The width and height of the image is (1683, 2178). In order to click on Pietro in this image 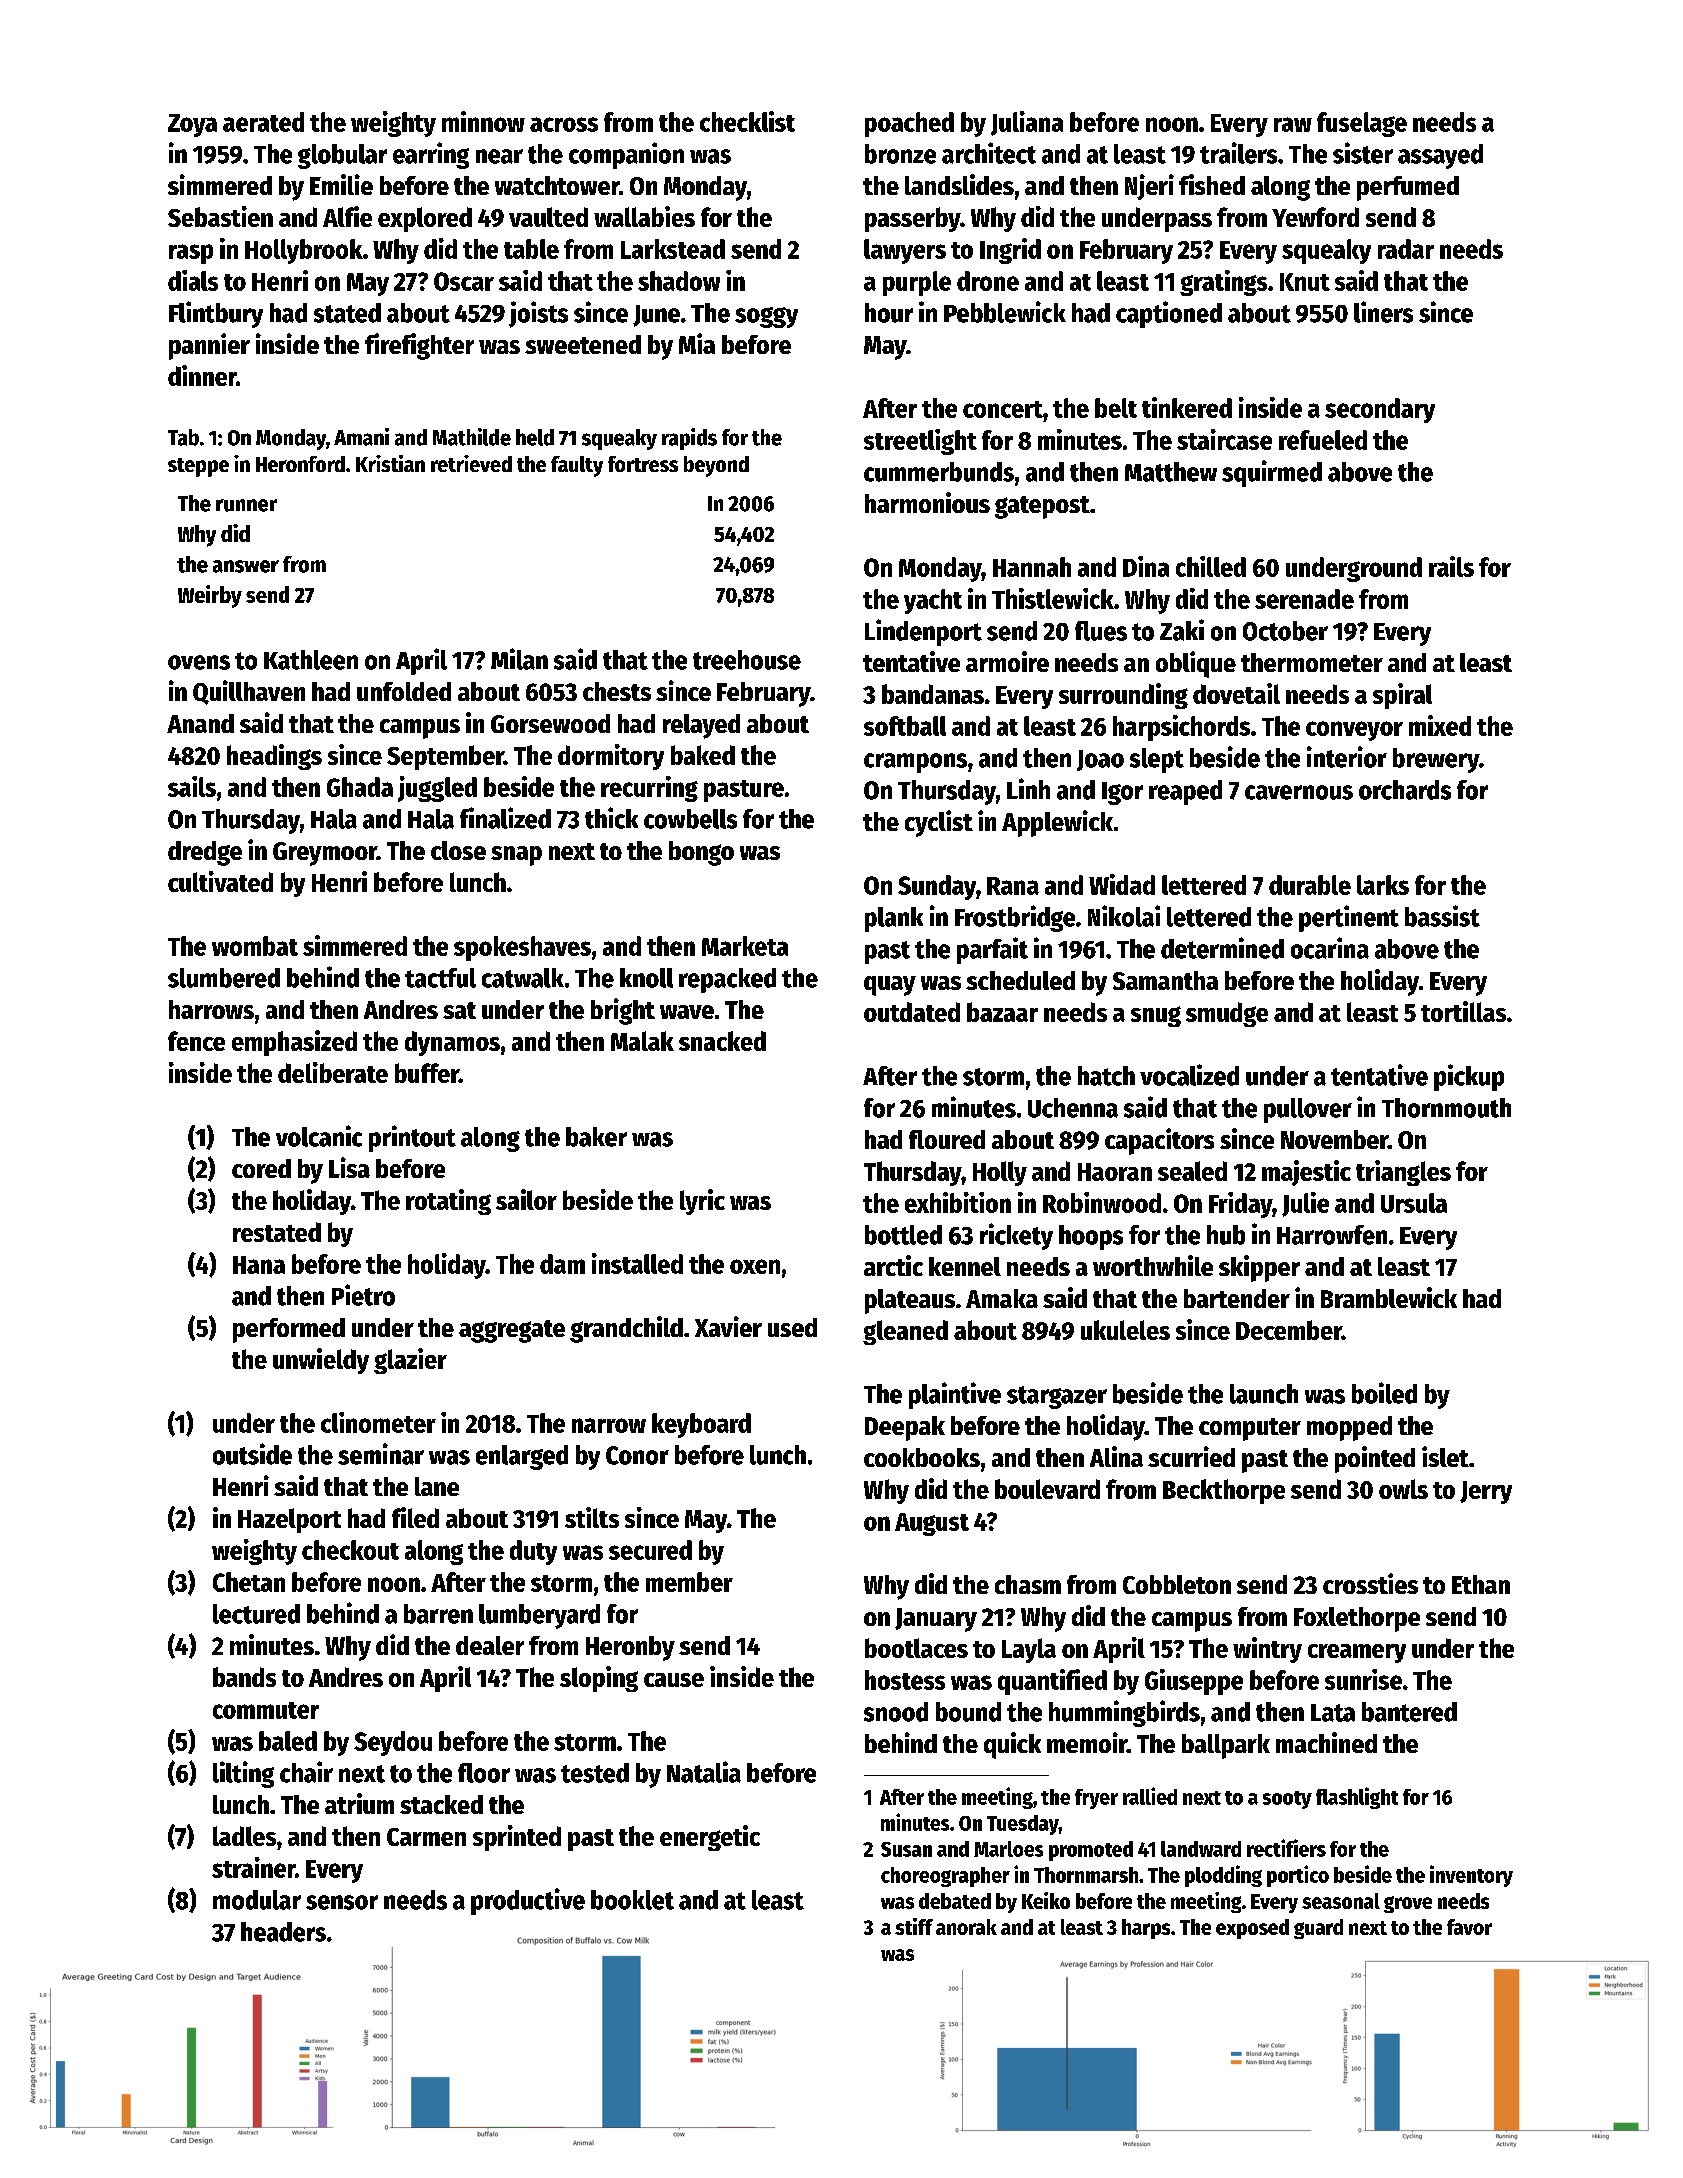, I will do `click(363, 1295)`.
